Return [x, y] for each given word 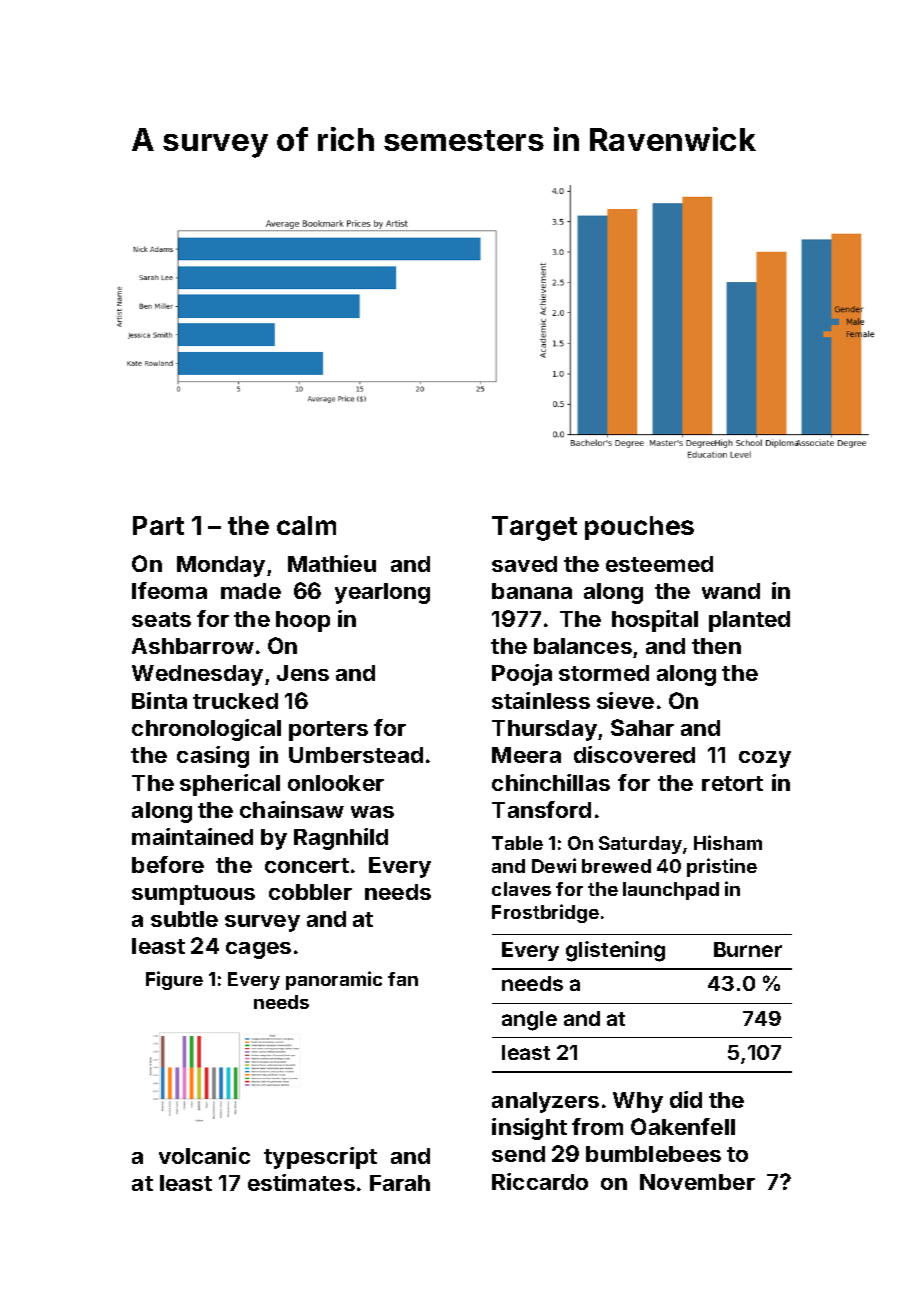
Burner [748, 949]
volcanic [204, 1155]
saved [524, 564]
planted [749, 621]
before [168, 864]
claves [521, 889]
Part [158, 525]
